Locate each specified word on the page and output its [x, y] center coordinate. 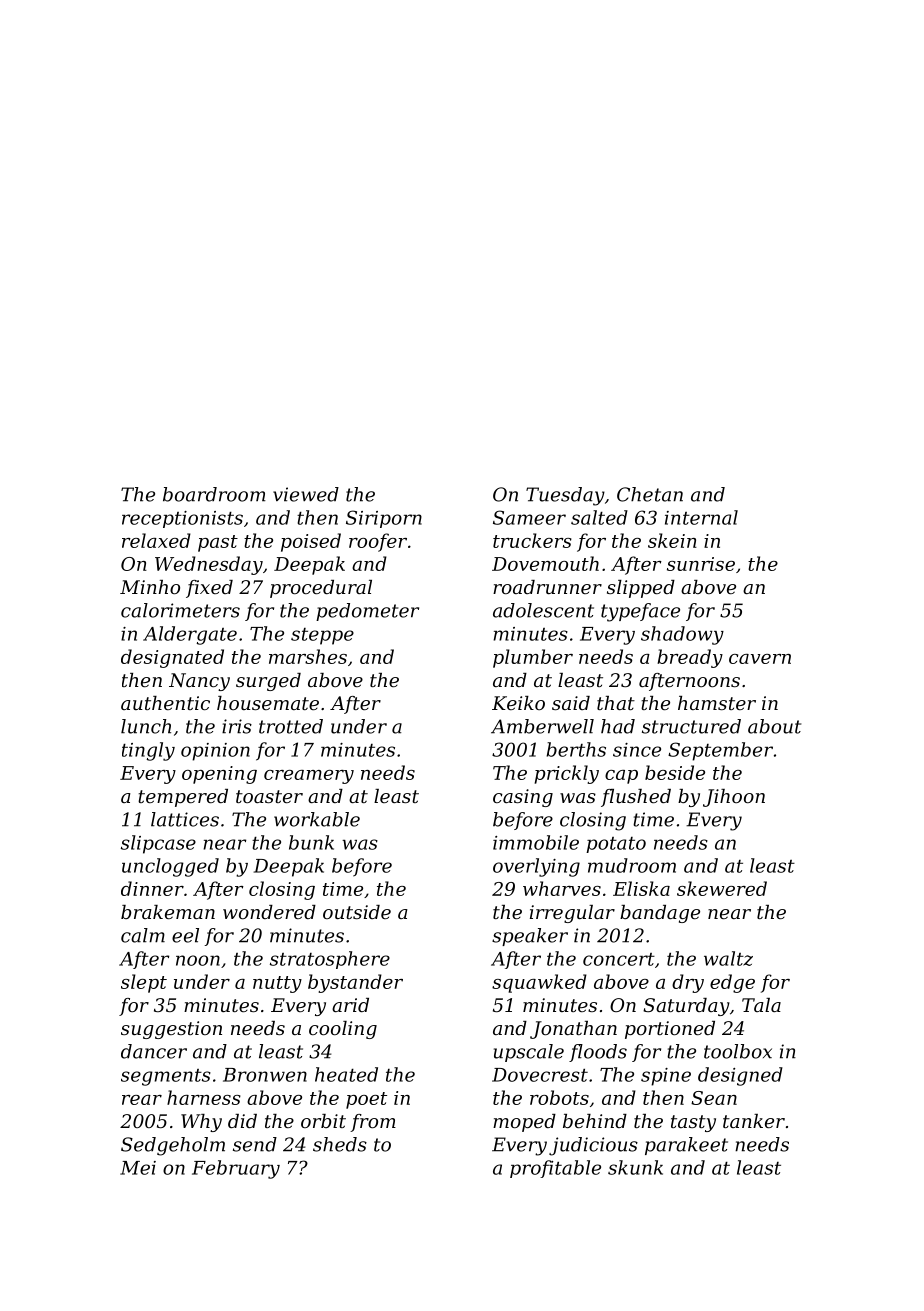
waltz [728, 958]
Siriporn [384, 519]
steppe [322, 636]
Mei [138, 1168]
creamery [309, 777]
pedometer [367, 612]
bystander [355, 983]
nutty [277, 984]
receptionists [182, 519]
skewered [722, 888]
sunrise [701, 564]
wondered [269, 912]
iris [237, 726]
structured [691, 726]
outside [357, 912]
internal [701, 517]
